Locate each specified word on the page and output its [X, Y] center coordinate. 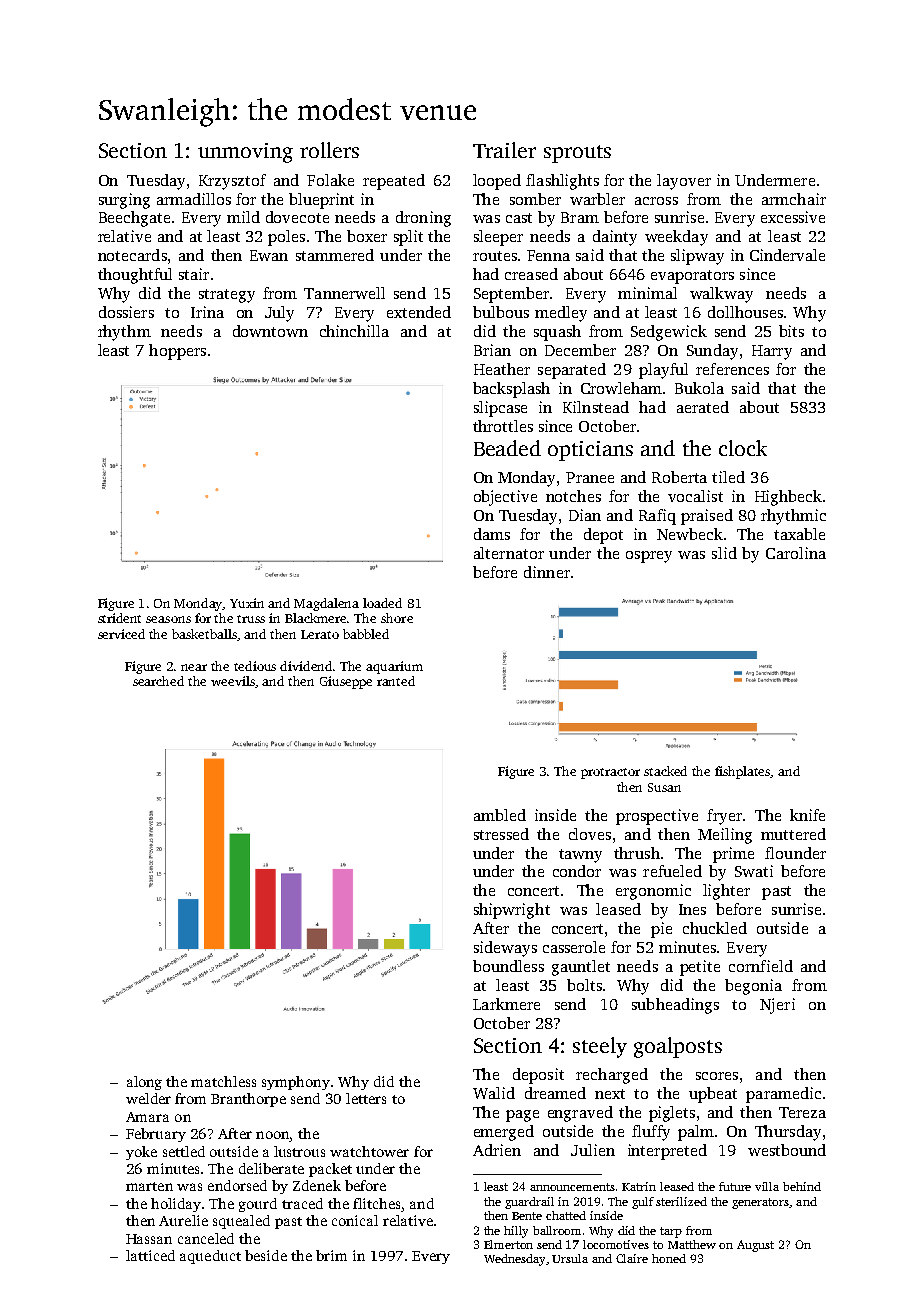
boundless [508, 966]
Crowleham [621, 388]
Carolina [796, 553]
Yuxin [247, 603]
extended [419, 312]
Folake [330, 180]
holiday [176, 1205]
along [144, 1083]
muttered [793, 834]
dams [492, 534]
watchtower [369, 1151]
